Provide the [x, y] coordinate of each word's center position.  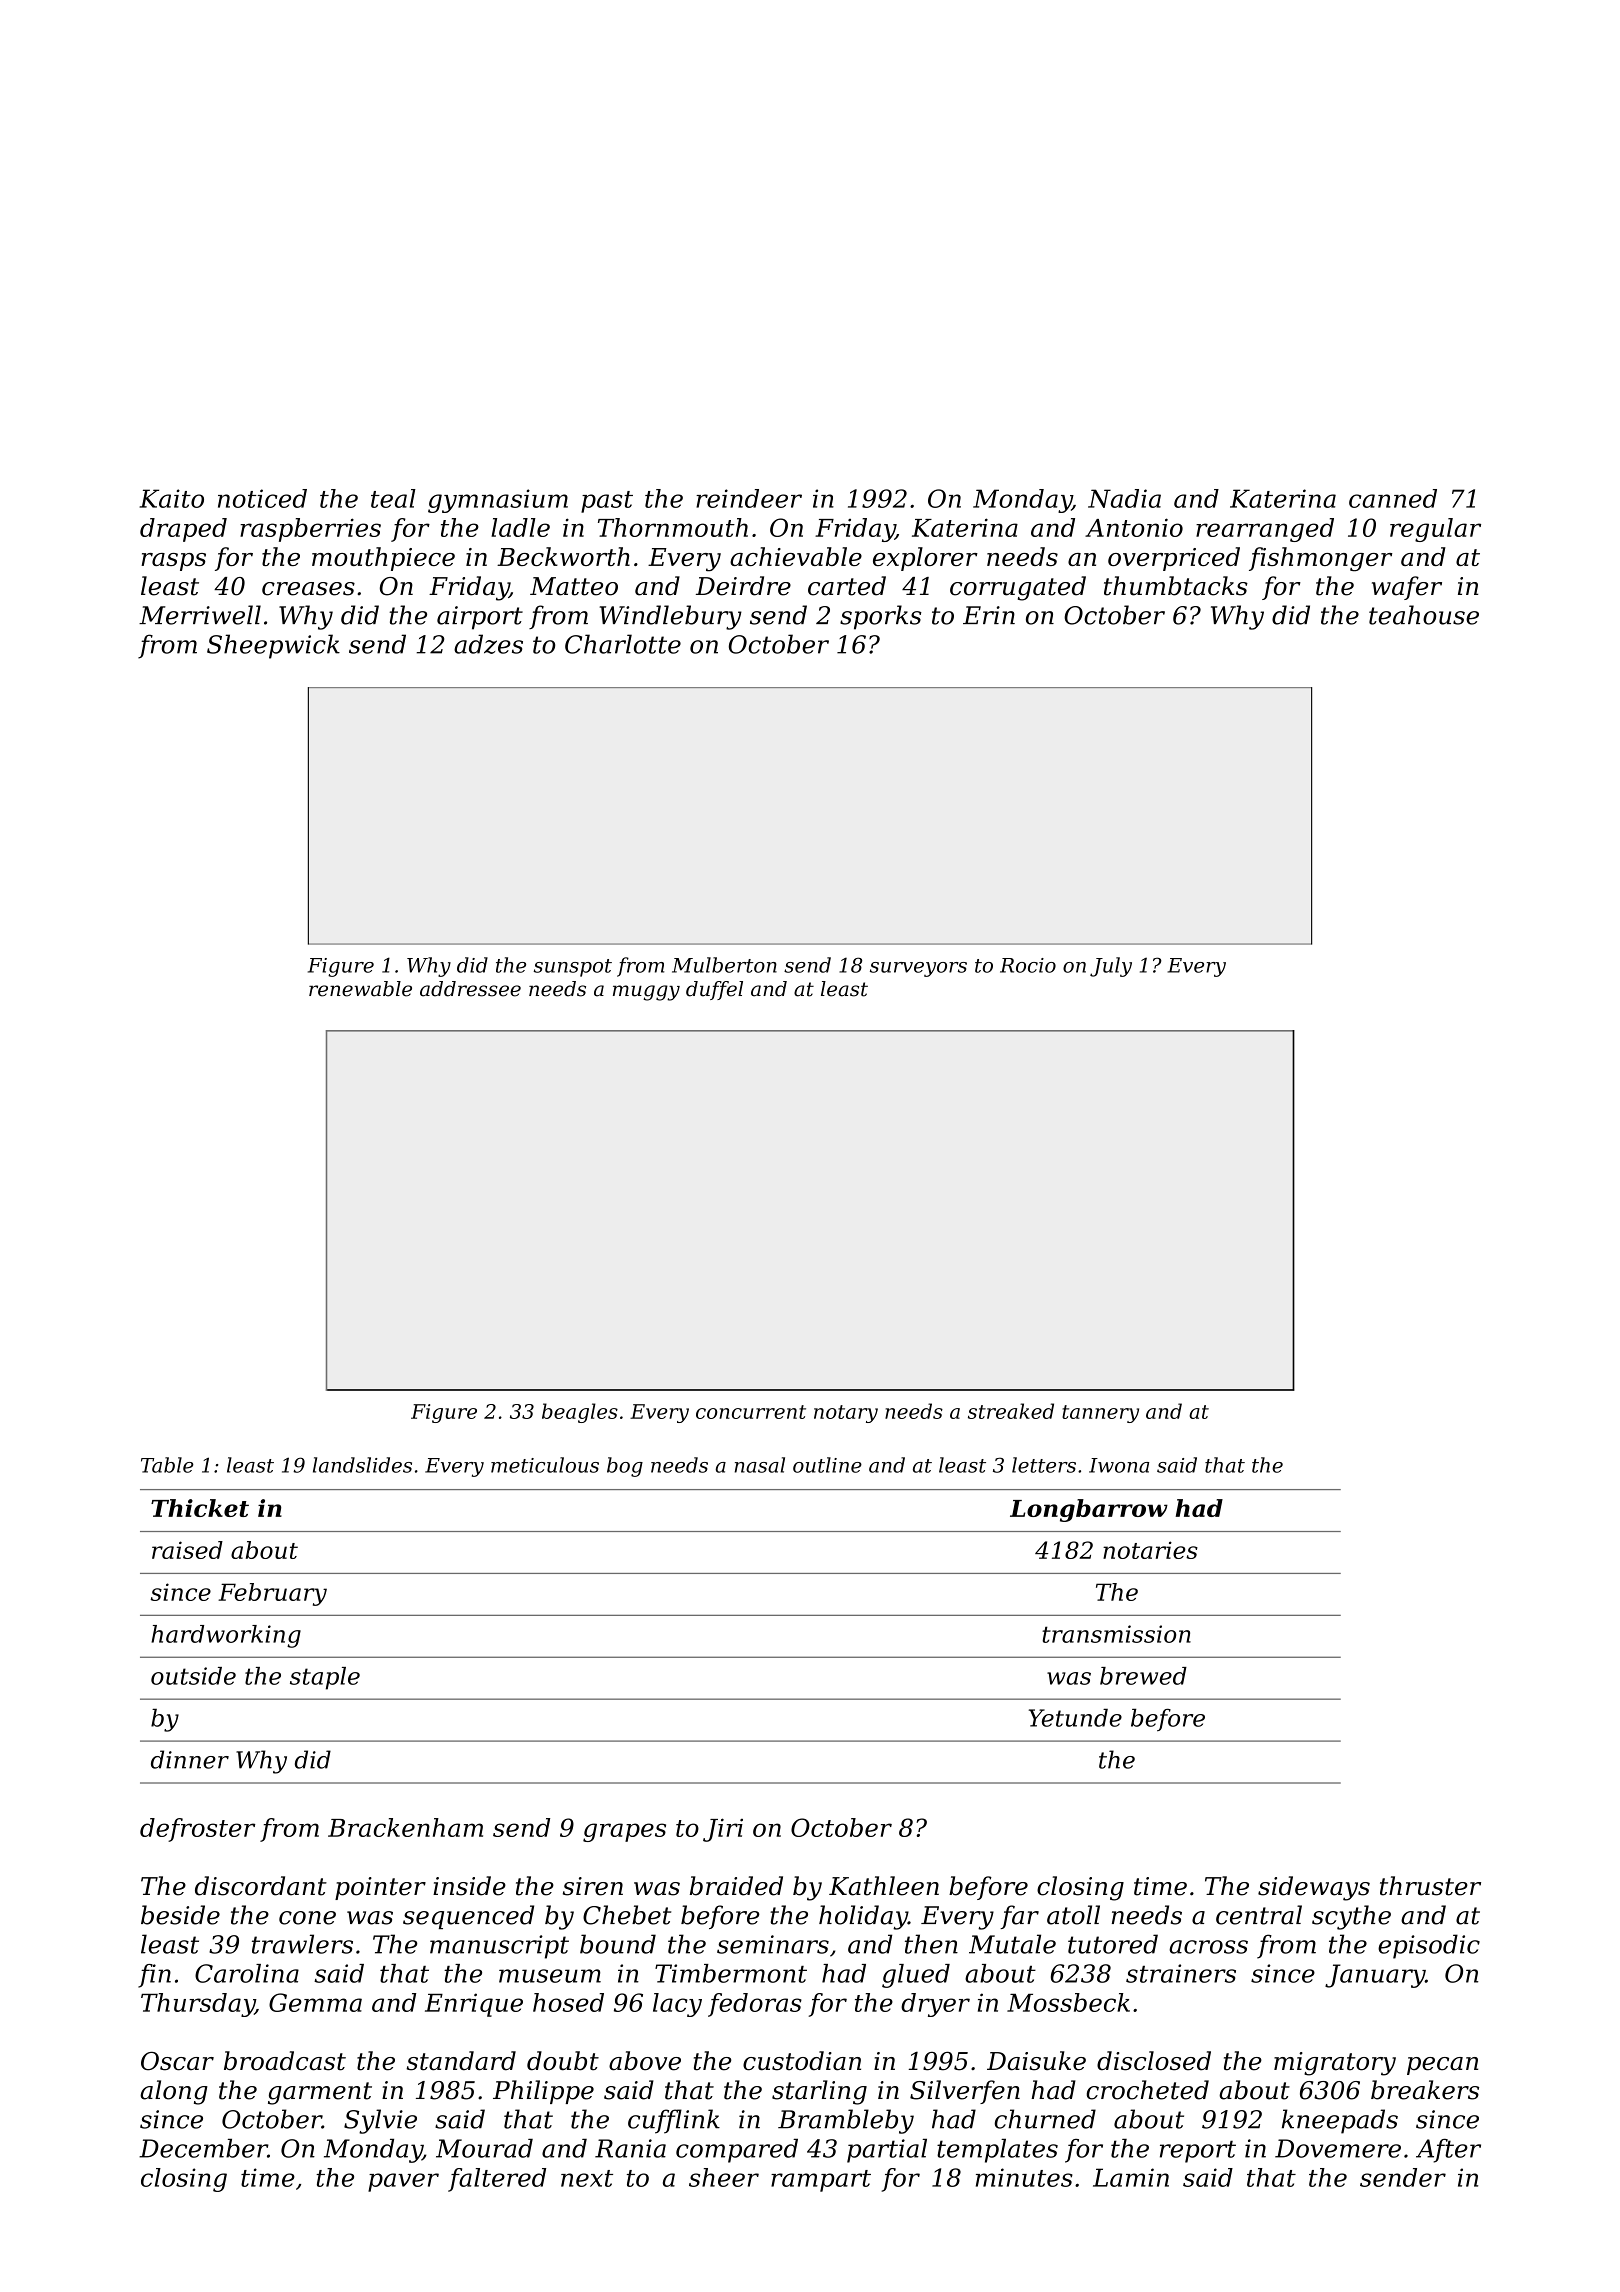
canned [1393, 498]
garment [320, 2093]
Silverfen [965, 2092]
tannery [1100, 1414]
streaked [1011, 1411]
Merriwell [200, 615]
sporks [881, 617]
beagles [580, 1413]
